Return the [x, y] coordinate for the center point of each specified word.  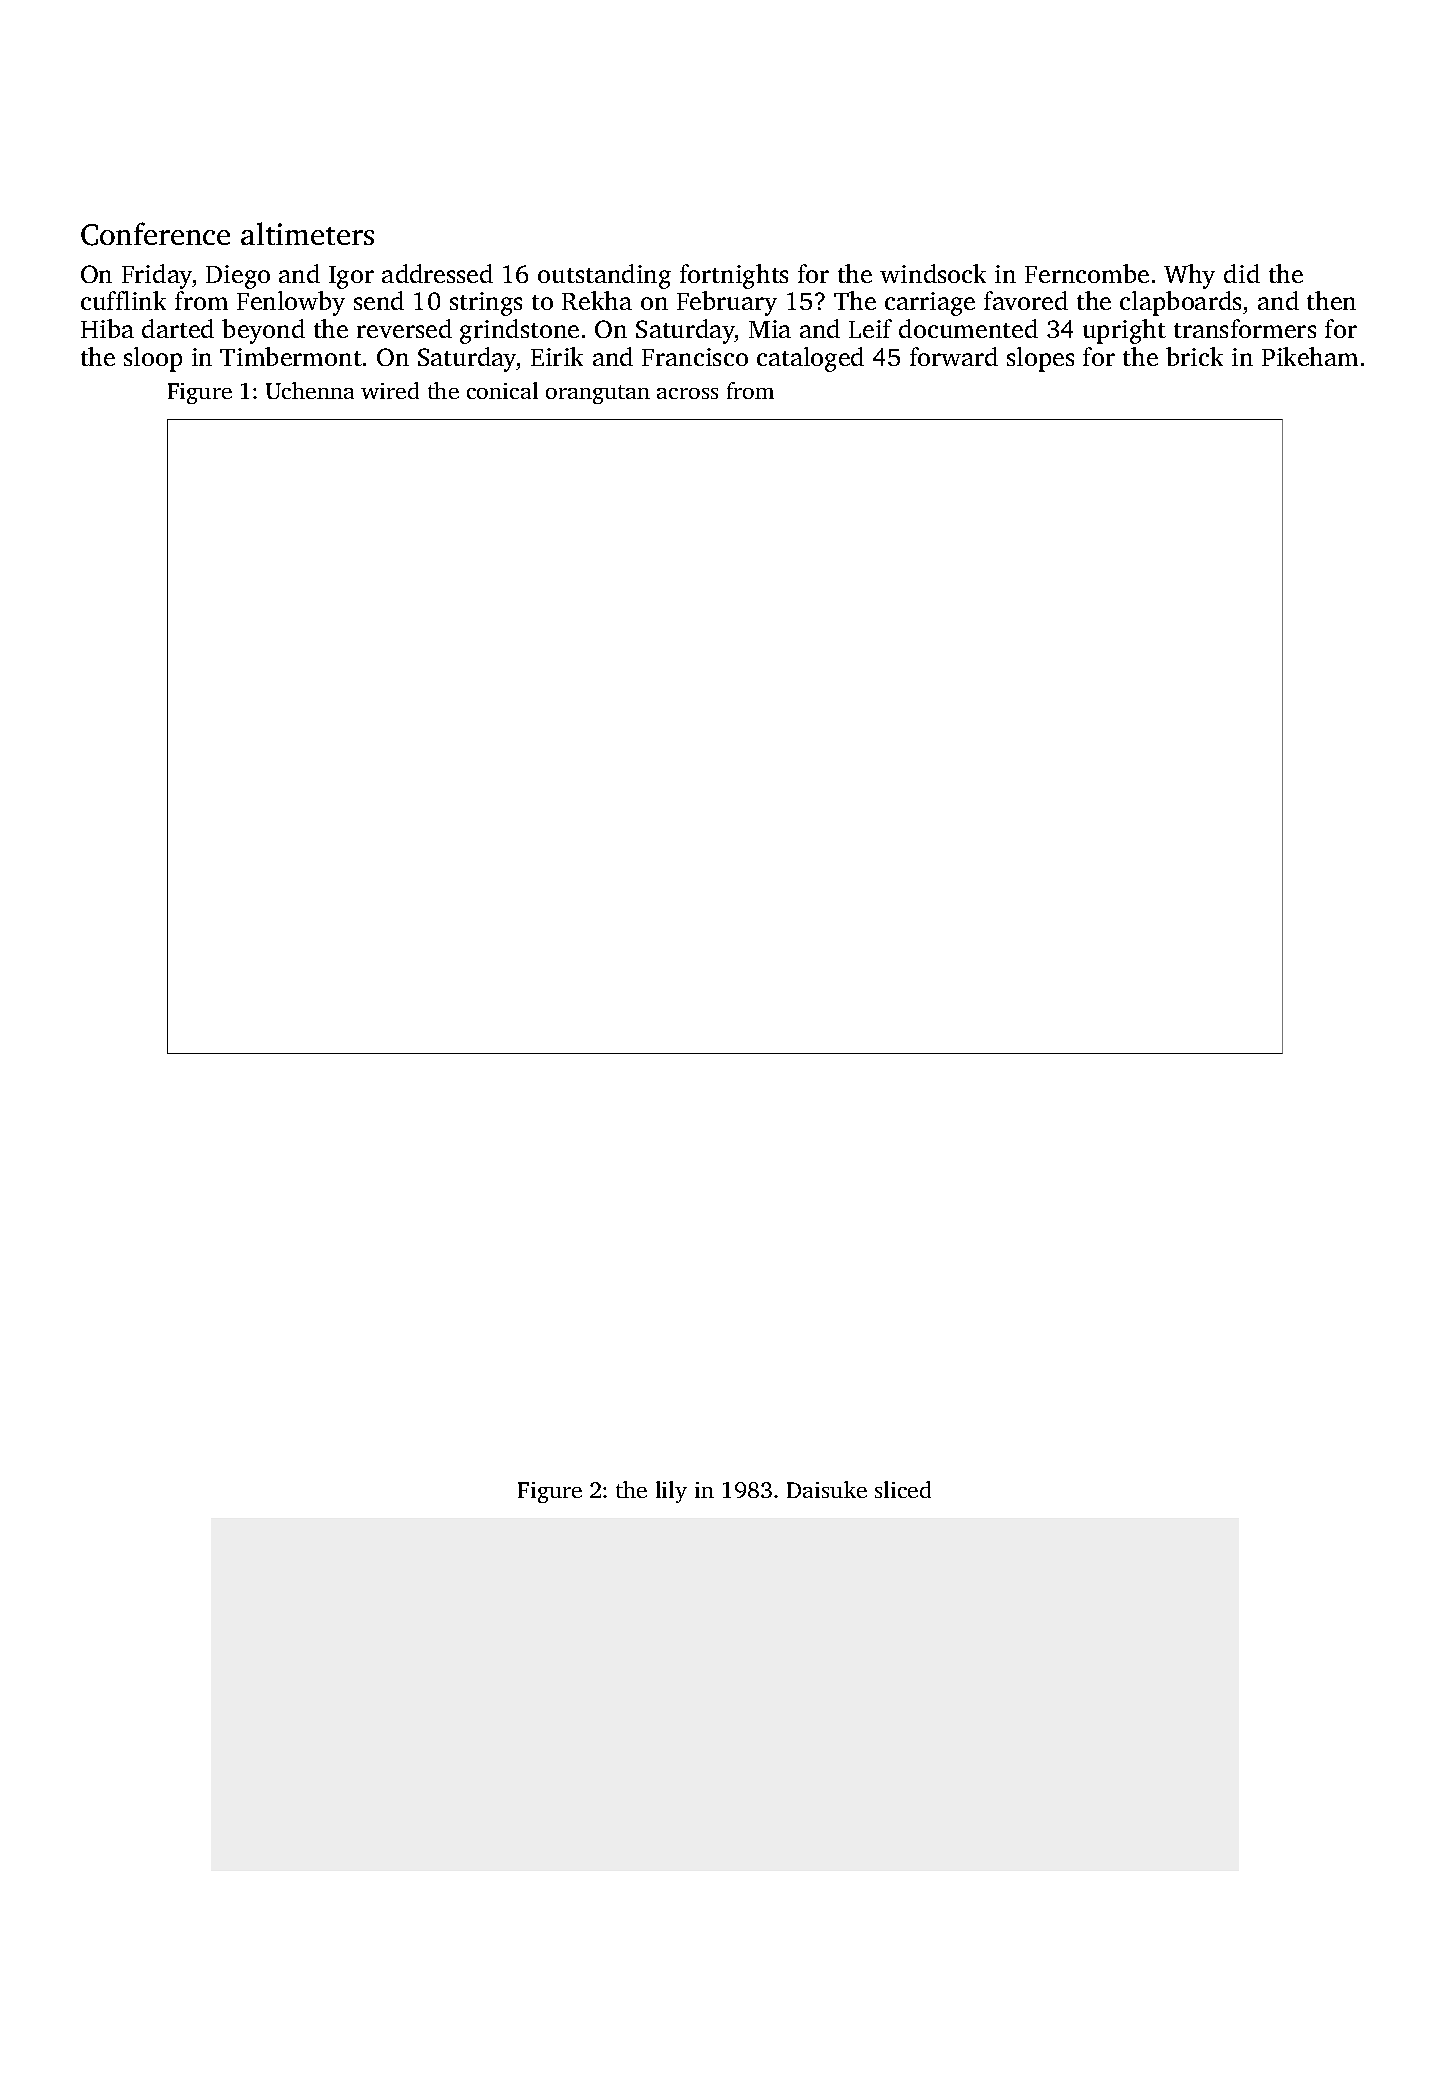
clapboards [1180, 303]
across [687, 393]
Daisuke [827, 1489]
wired [390, 390]
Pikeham [1310, 356]
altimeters [307, 233]
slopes [1040, 359]
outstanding [604, 276]
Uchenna [310, 390]
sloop [153, 359]
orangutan [598, 394]
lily [671, 1492]
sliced [903, 1489]
